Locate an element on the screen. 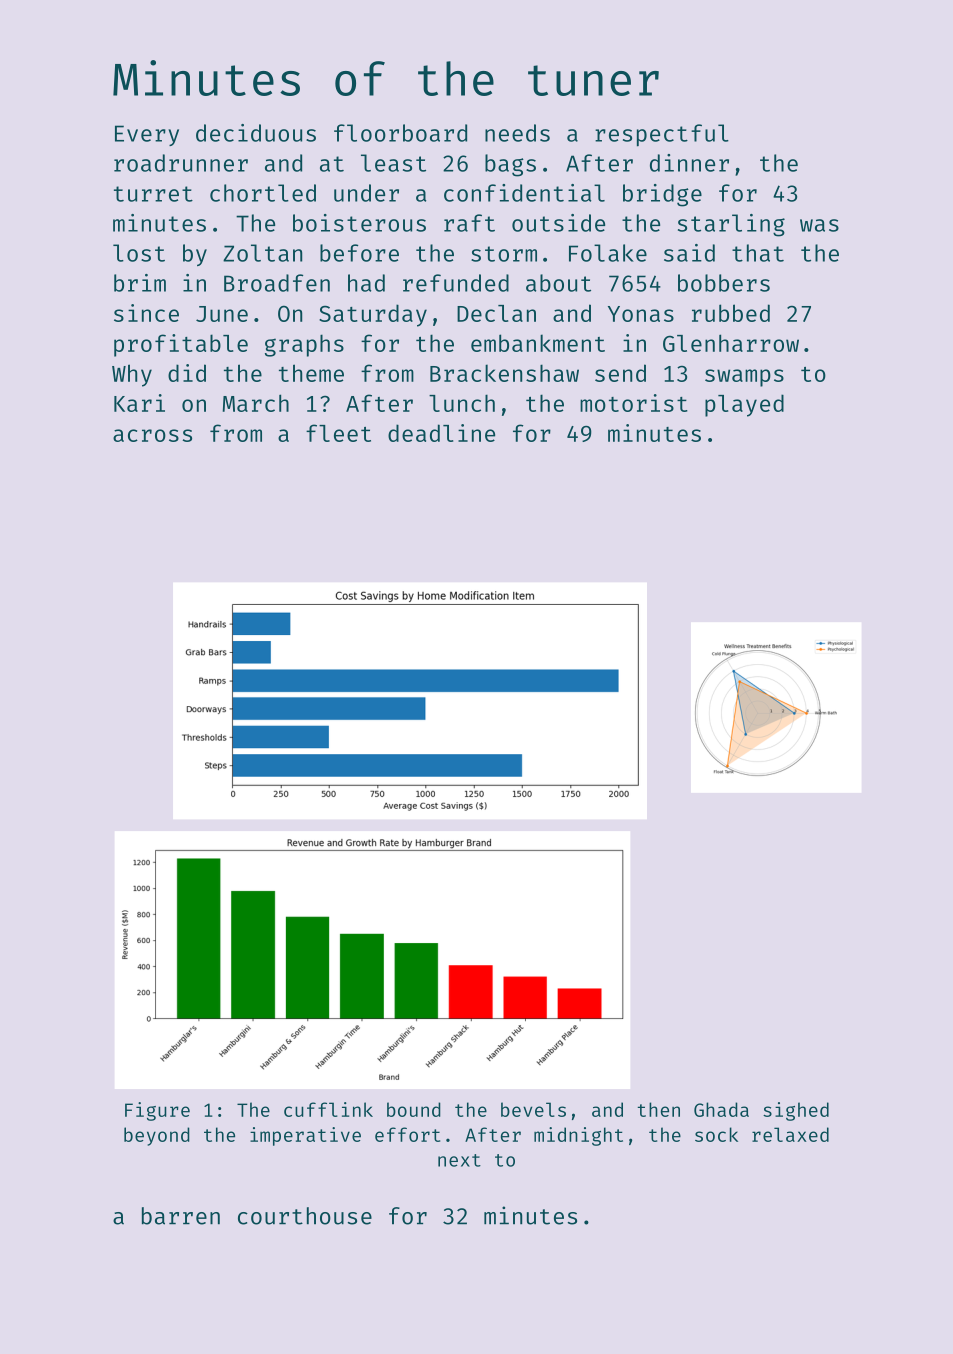  bound is located at coordinates (414, 1109).
